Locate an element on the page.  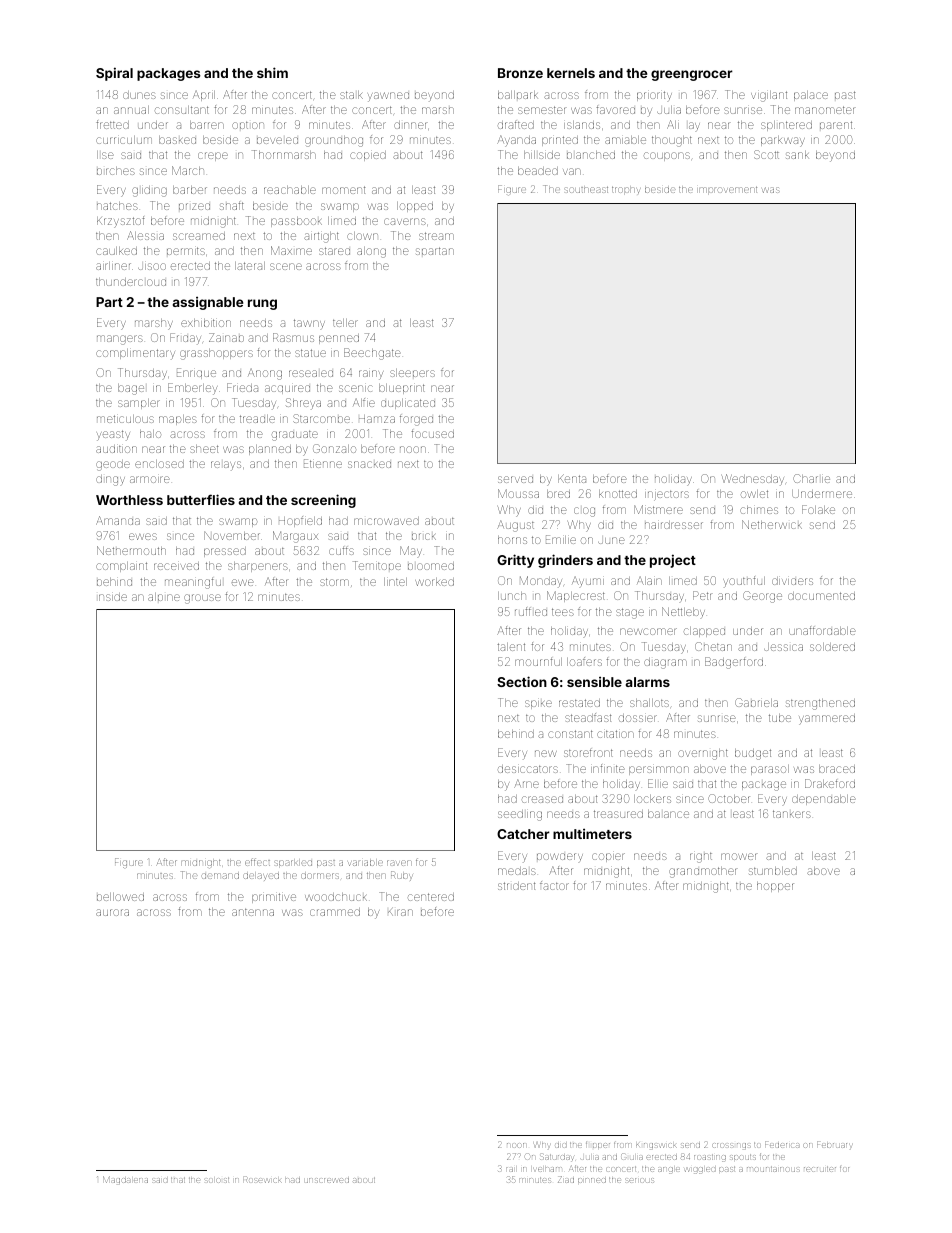
brick is located at coordinates (424, 536).
